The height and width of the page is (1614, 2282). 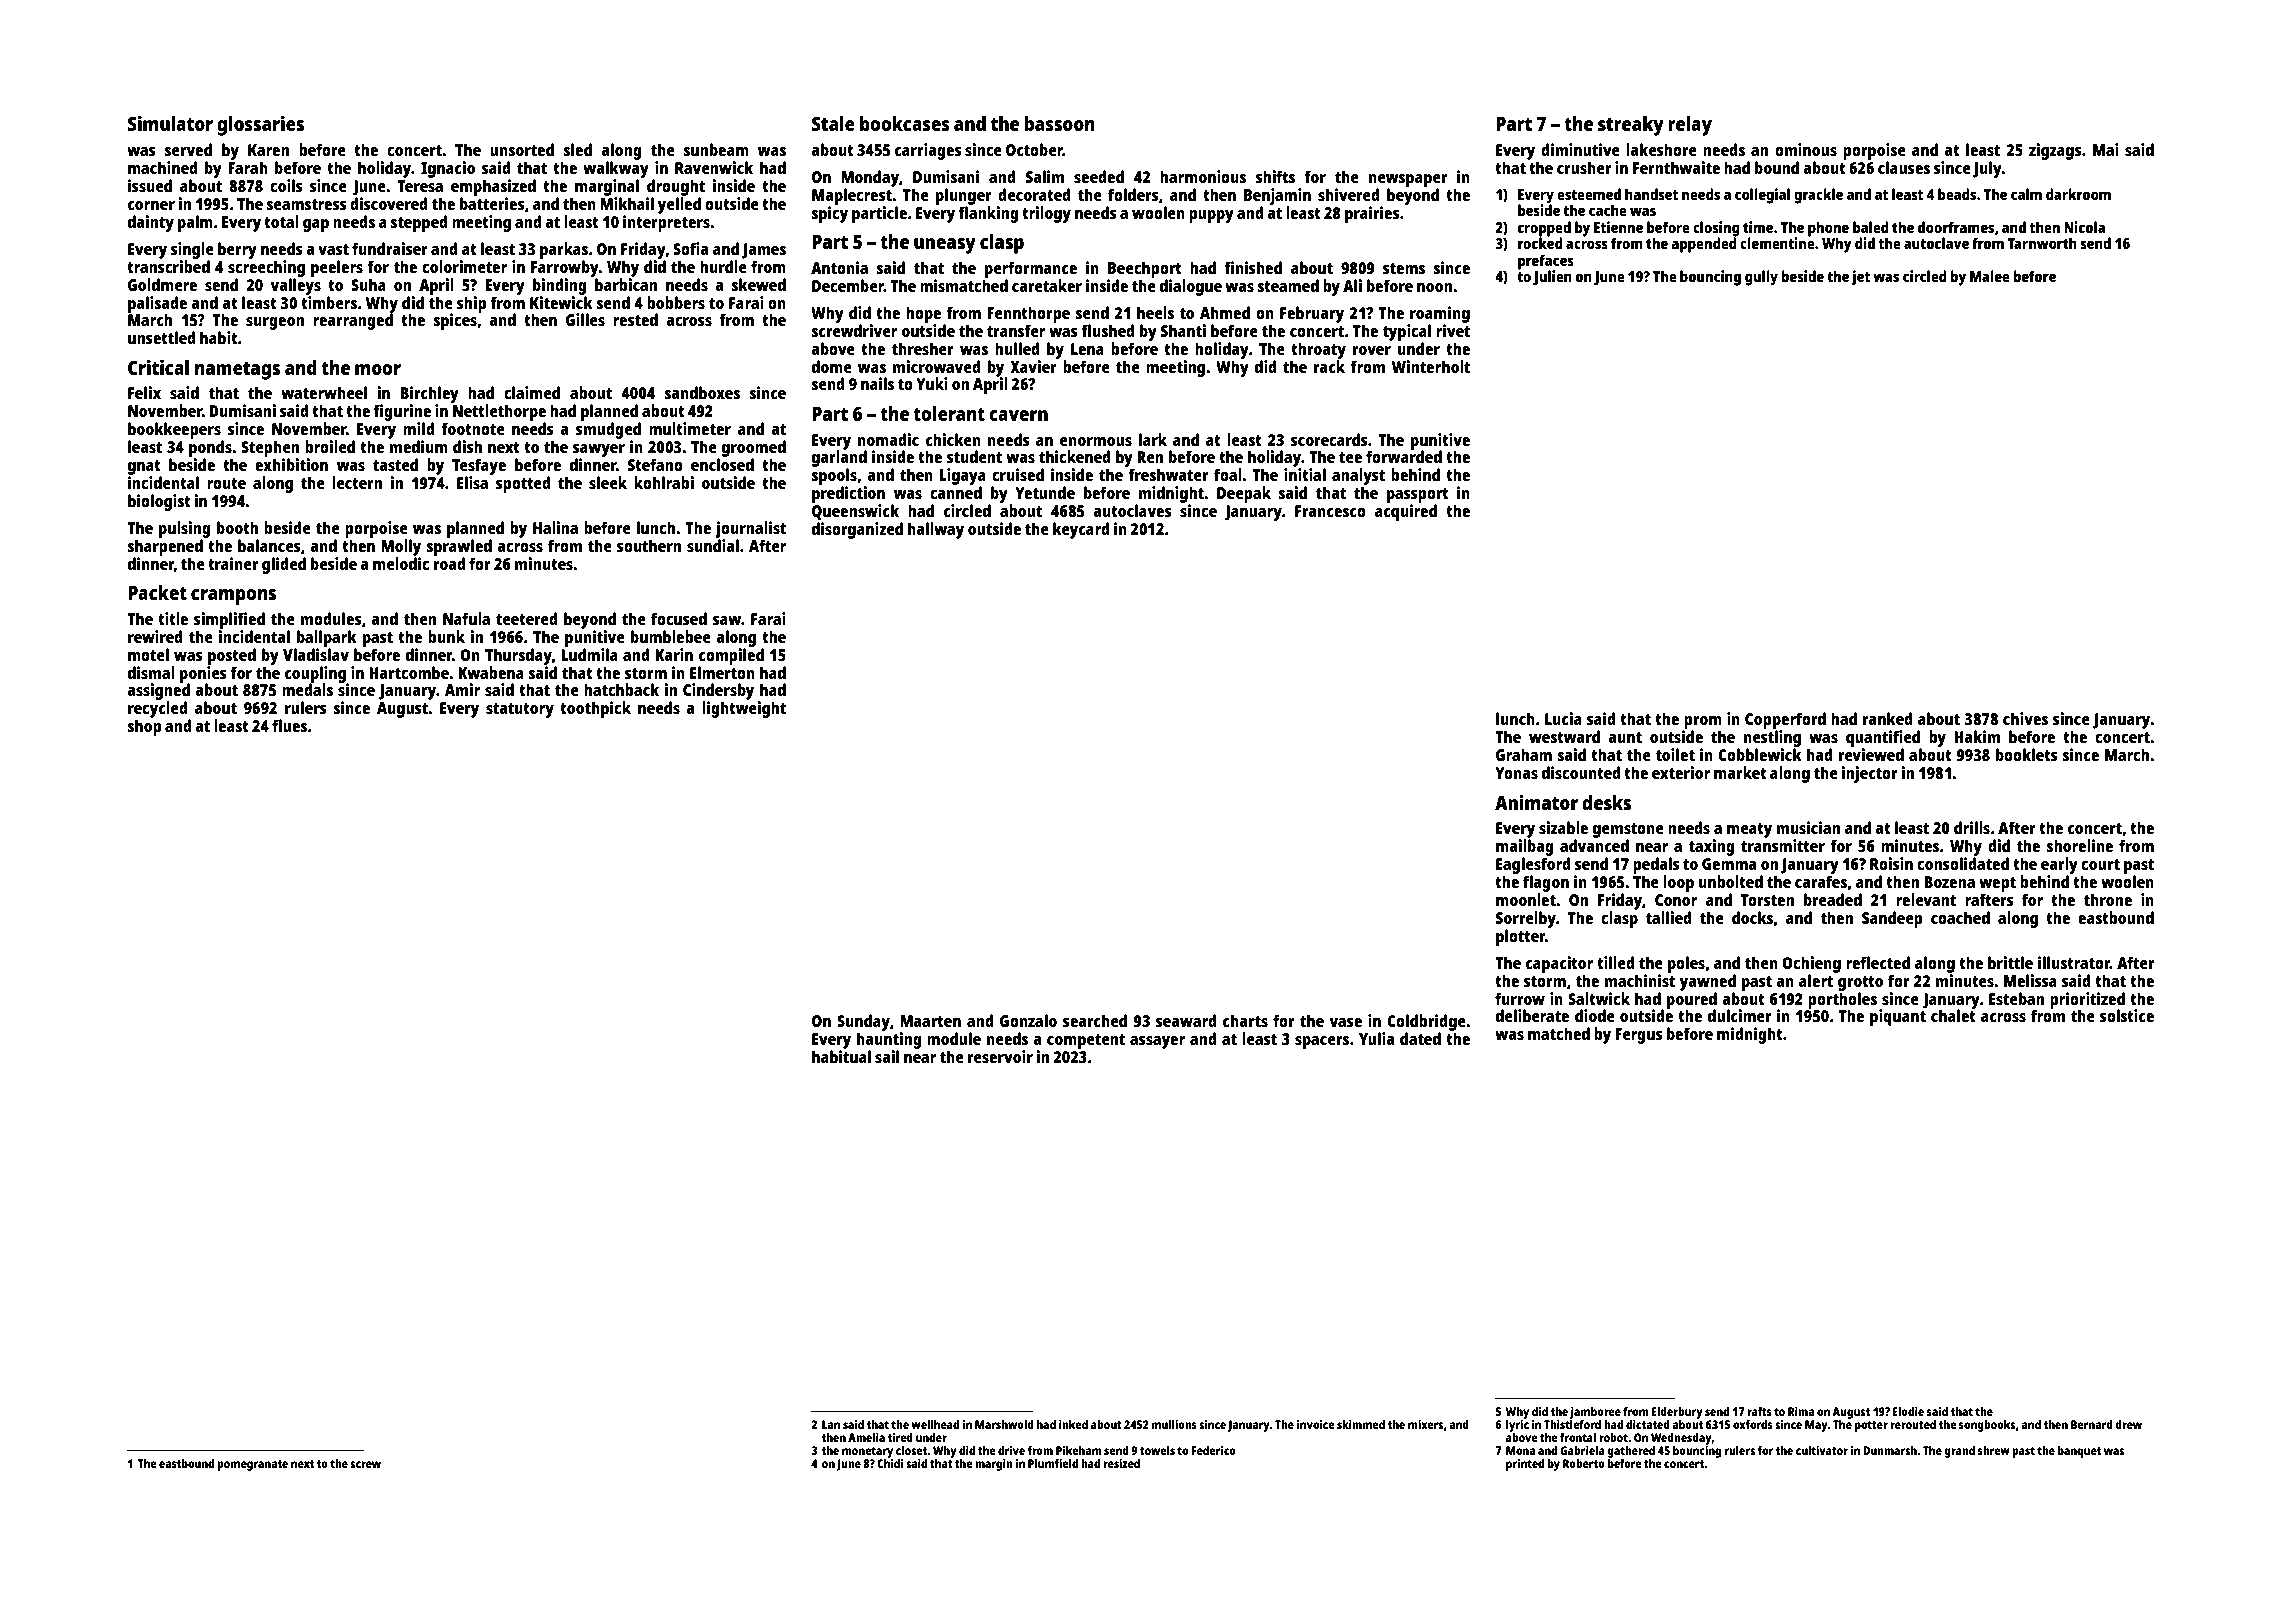 What do you see at coordinates (635, 319) in the page?
I see `rested` at bounding box center [635, 319].
